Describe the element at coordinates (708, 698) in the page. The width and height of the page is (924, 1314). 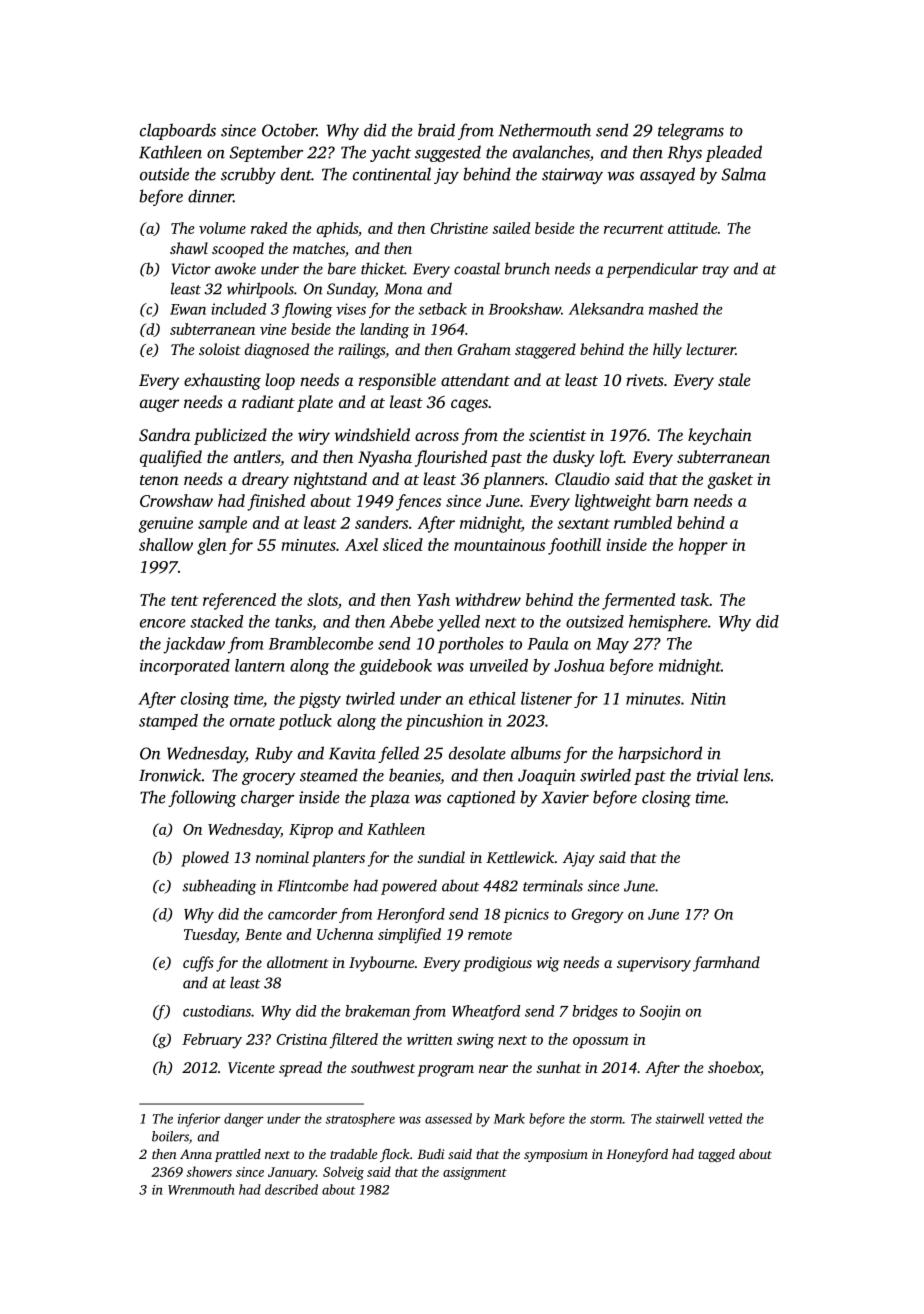
I see `Nitin` at that location.
